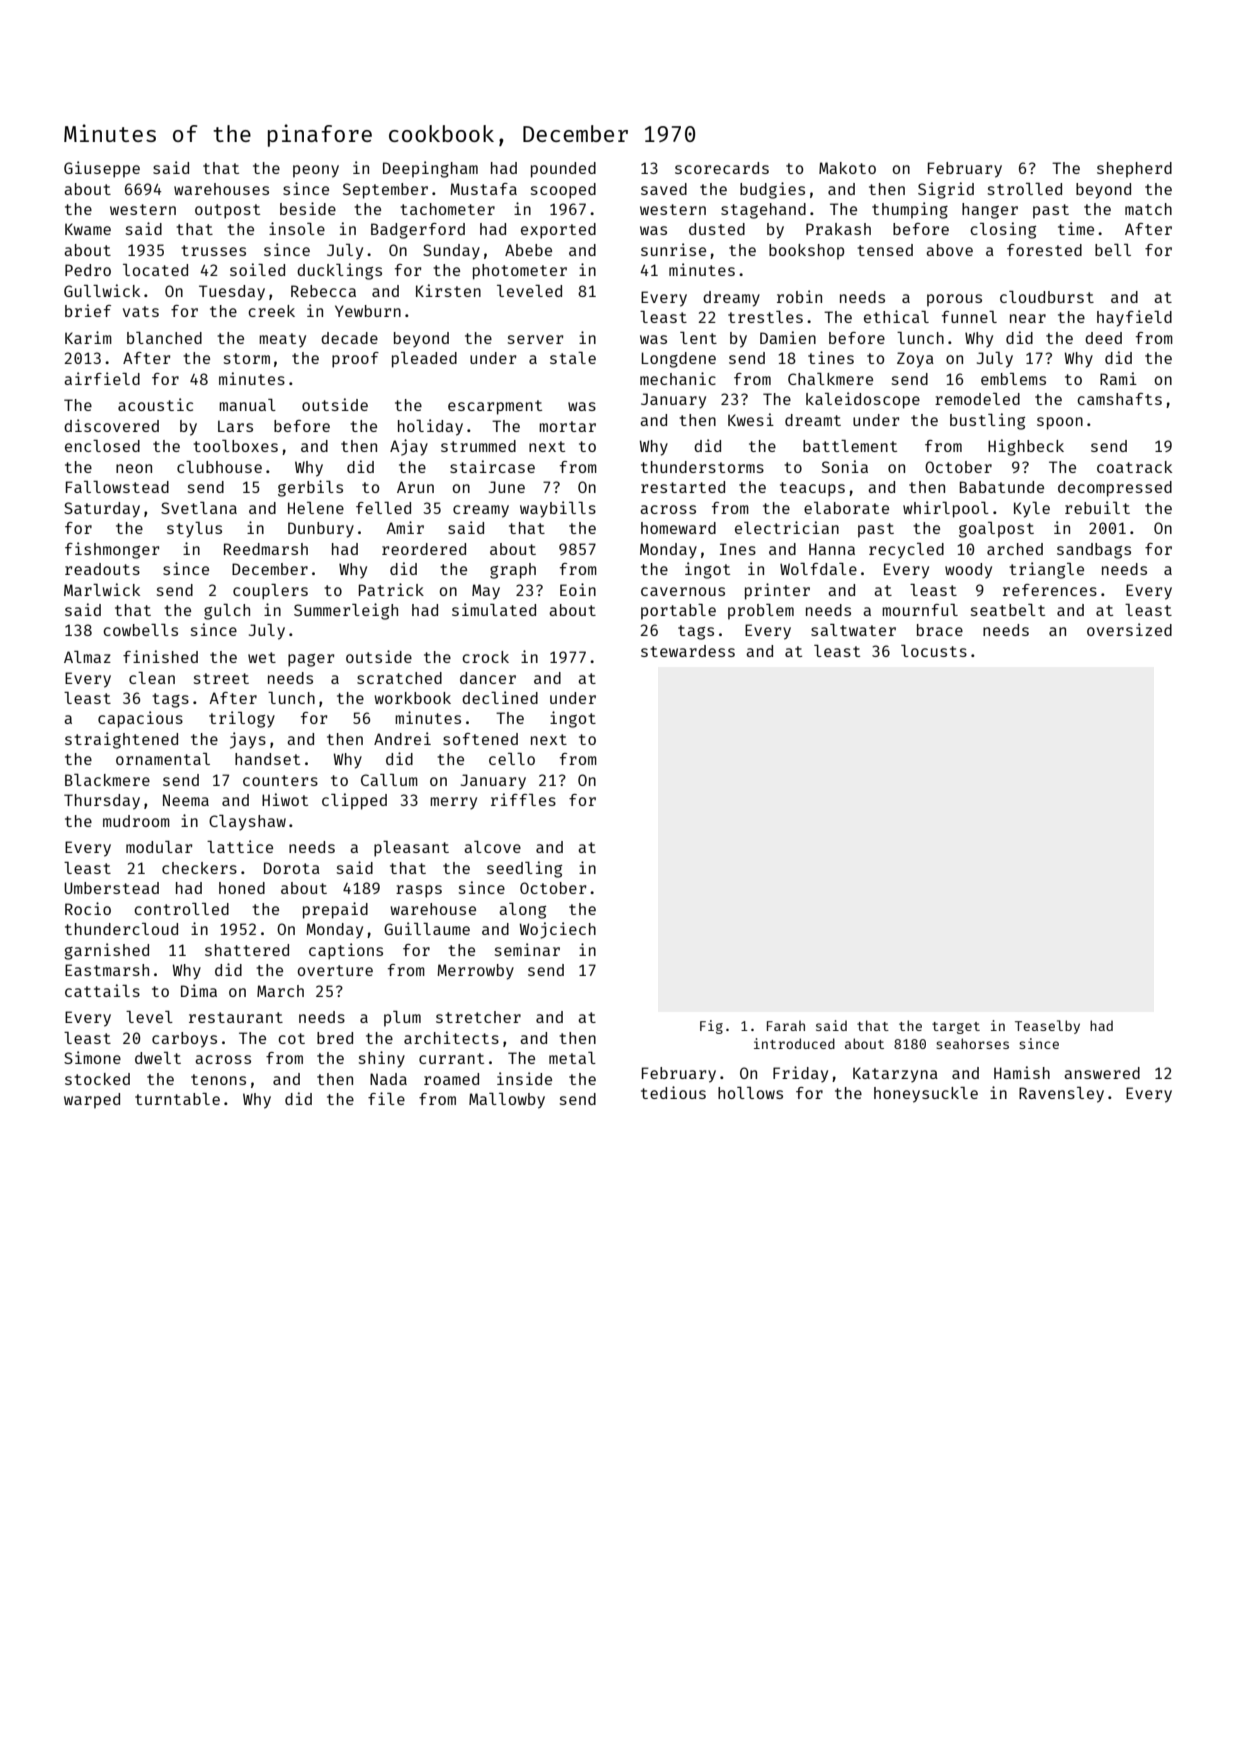  I want to click on Giuseppe, so click(102, 169).
